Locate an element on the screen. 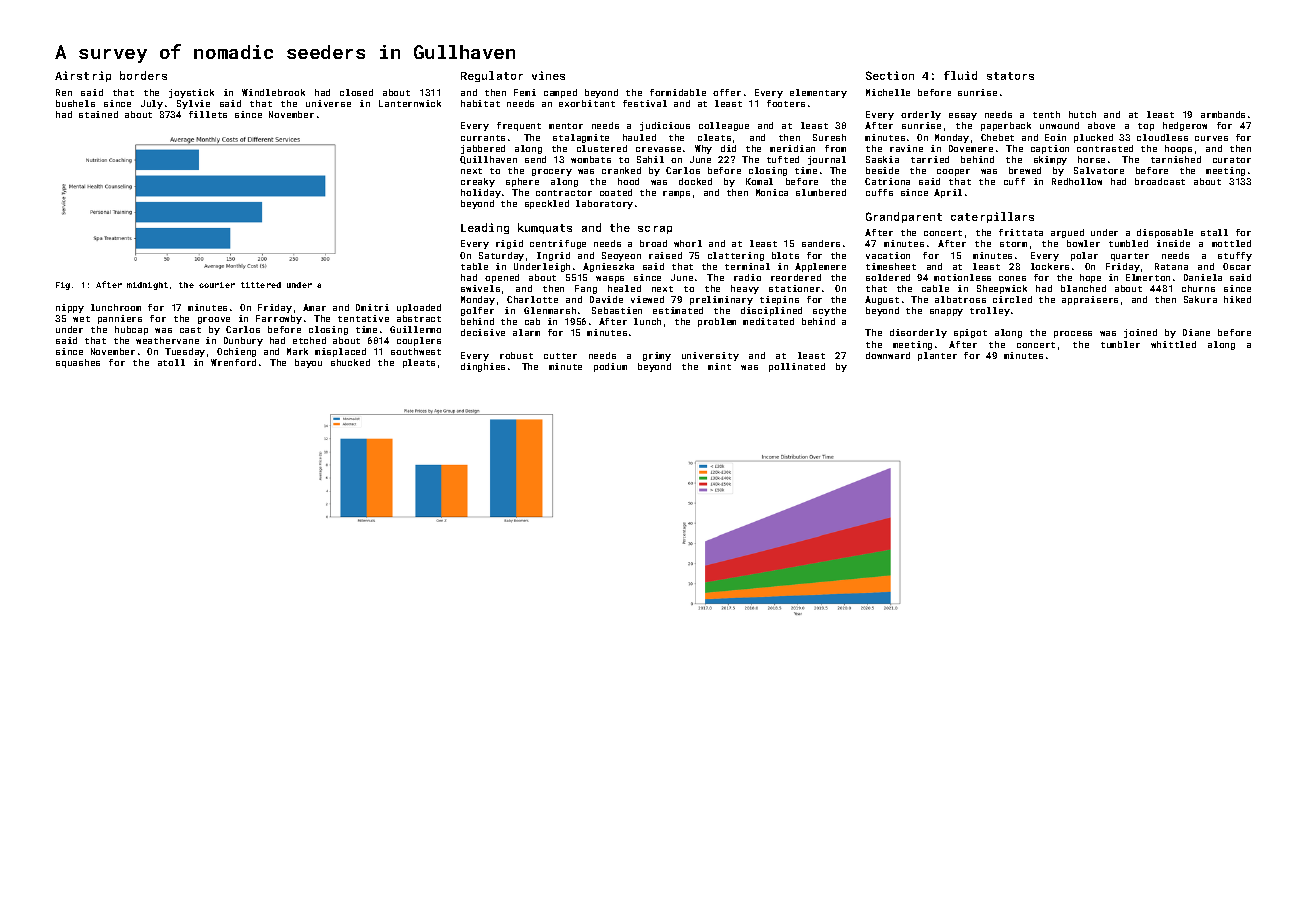  decisive is located at coordinates (483, 332).
